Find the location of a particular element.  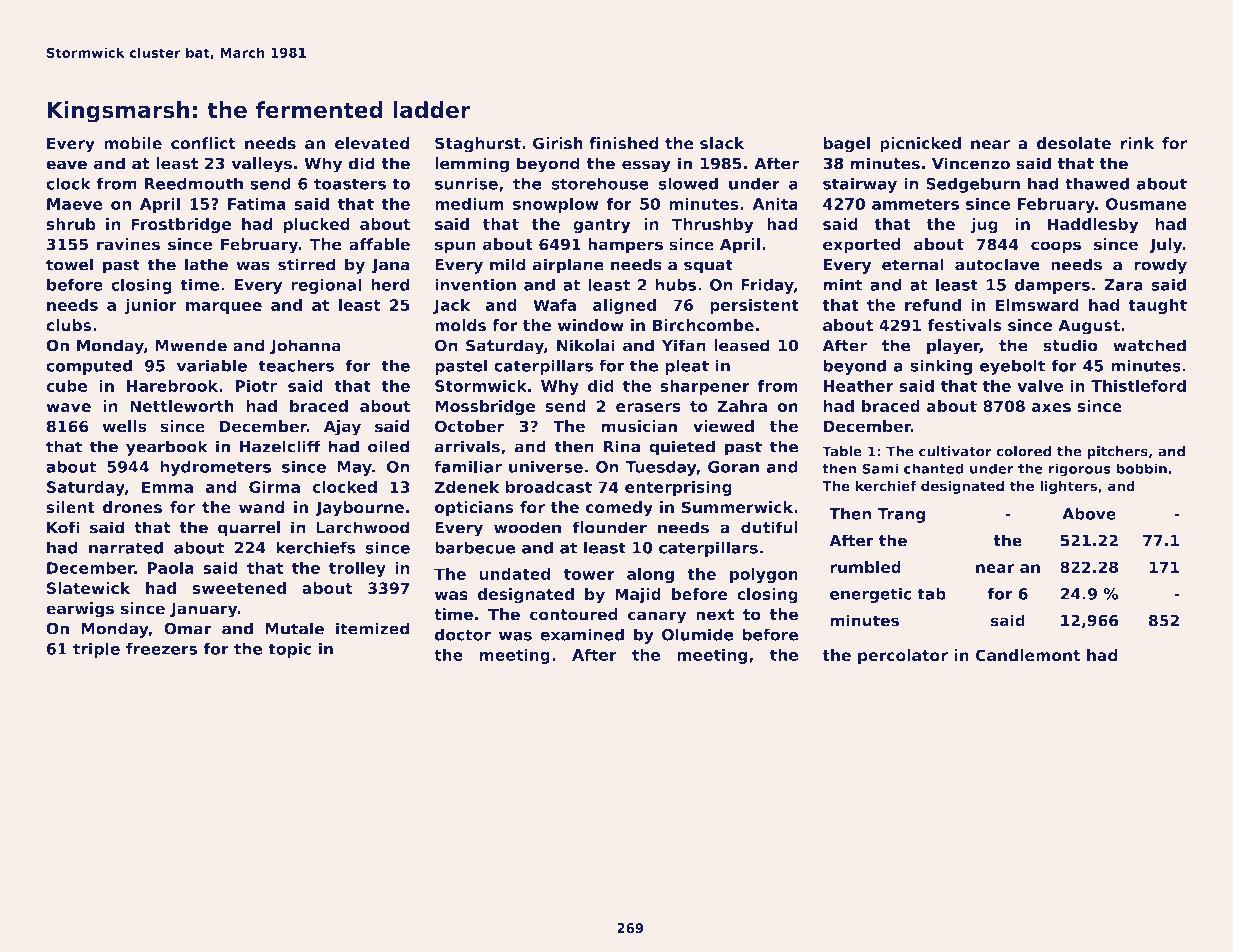

eternal is located at coordinates (913, 264).
